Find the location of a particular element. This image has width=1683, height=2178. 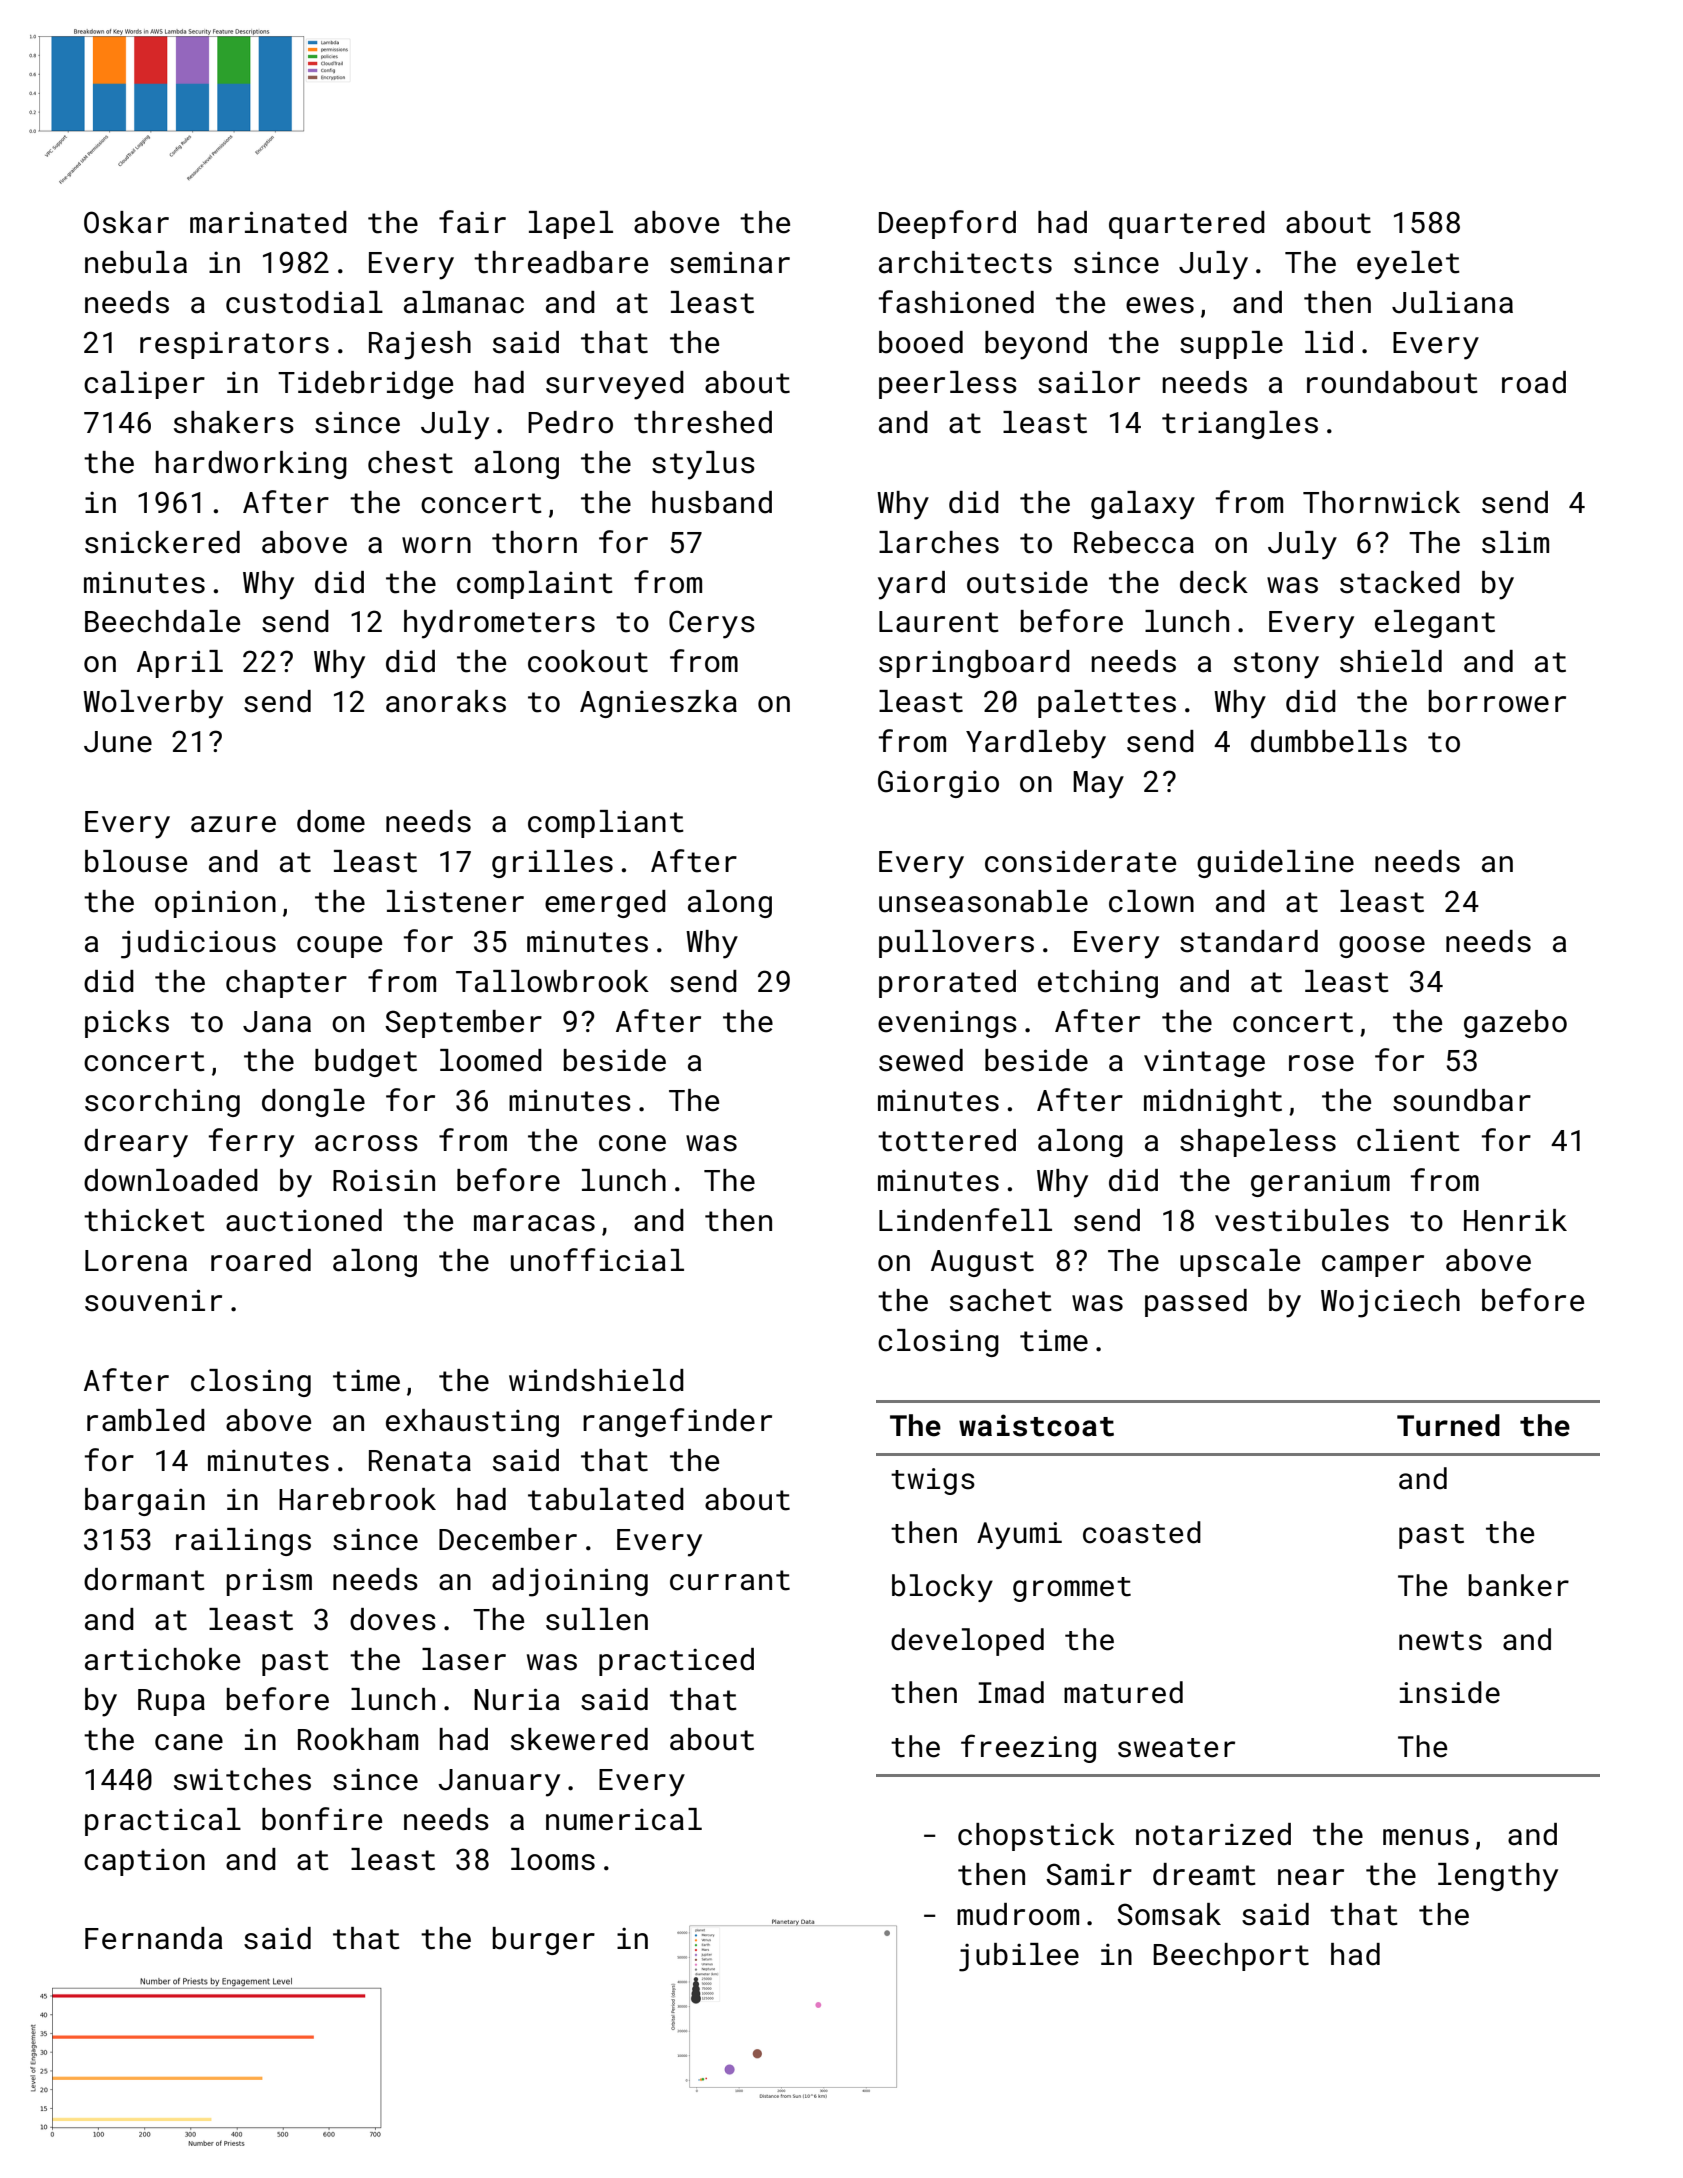

goose is located at coordinates (1382, 947).
